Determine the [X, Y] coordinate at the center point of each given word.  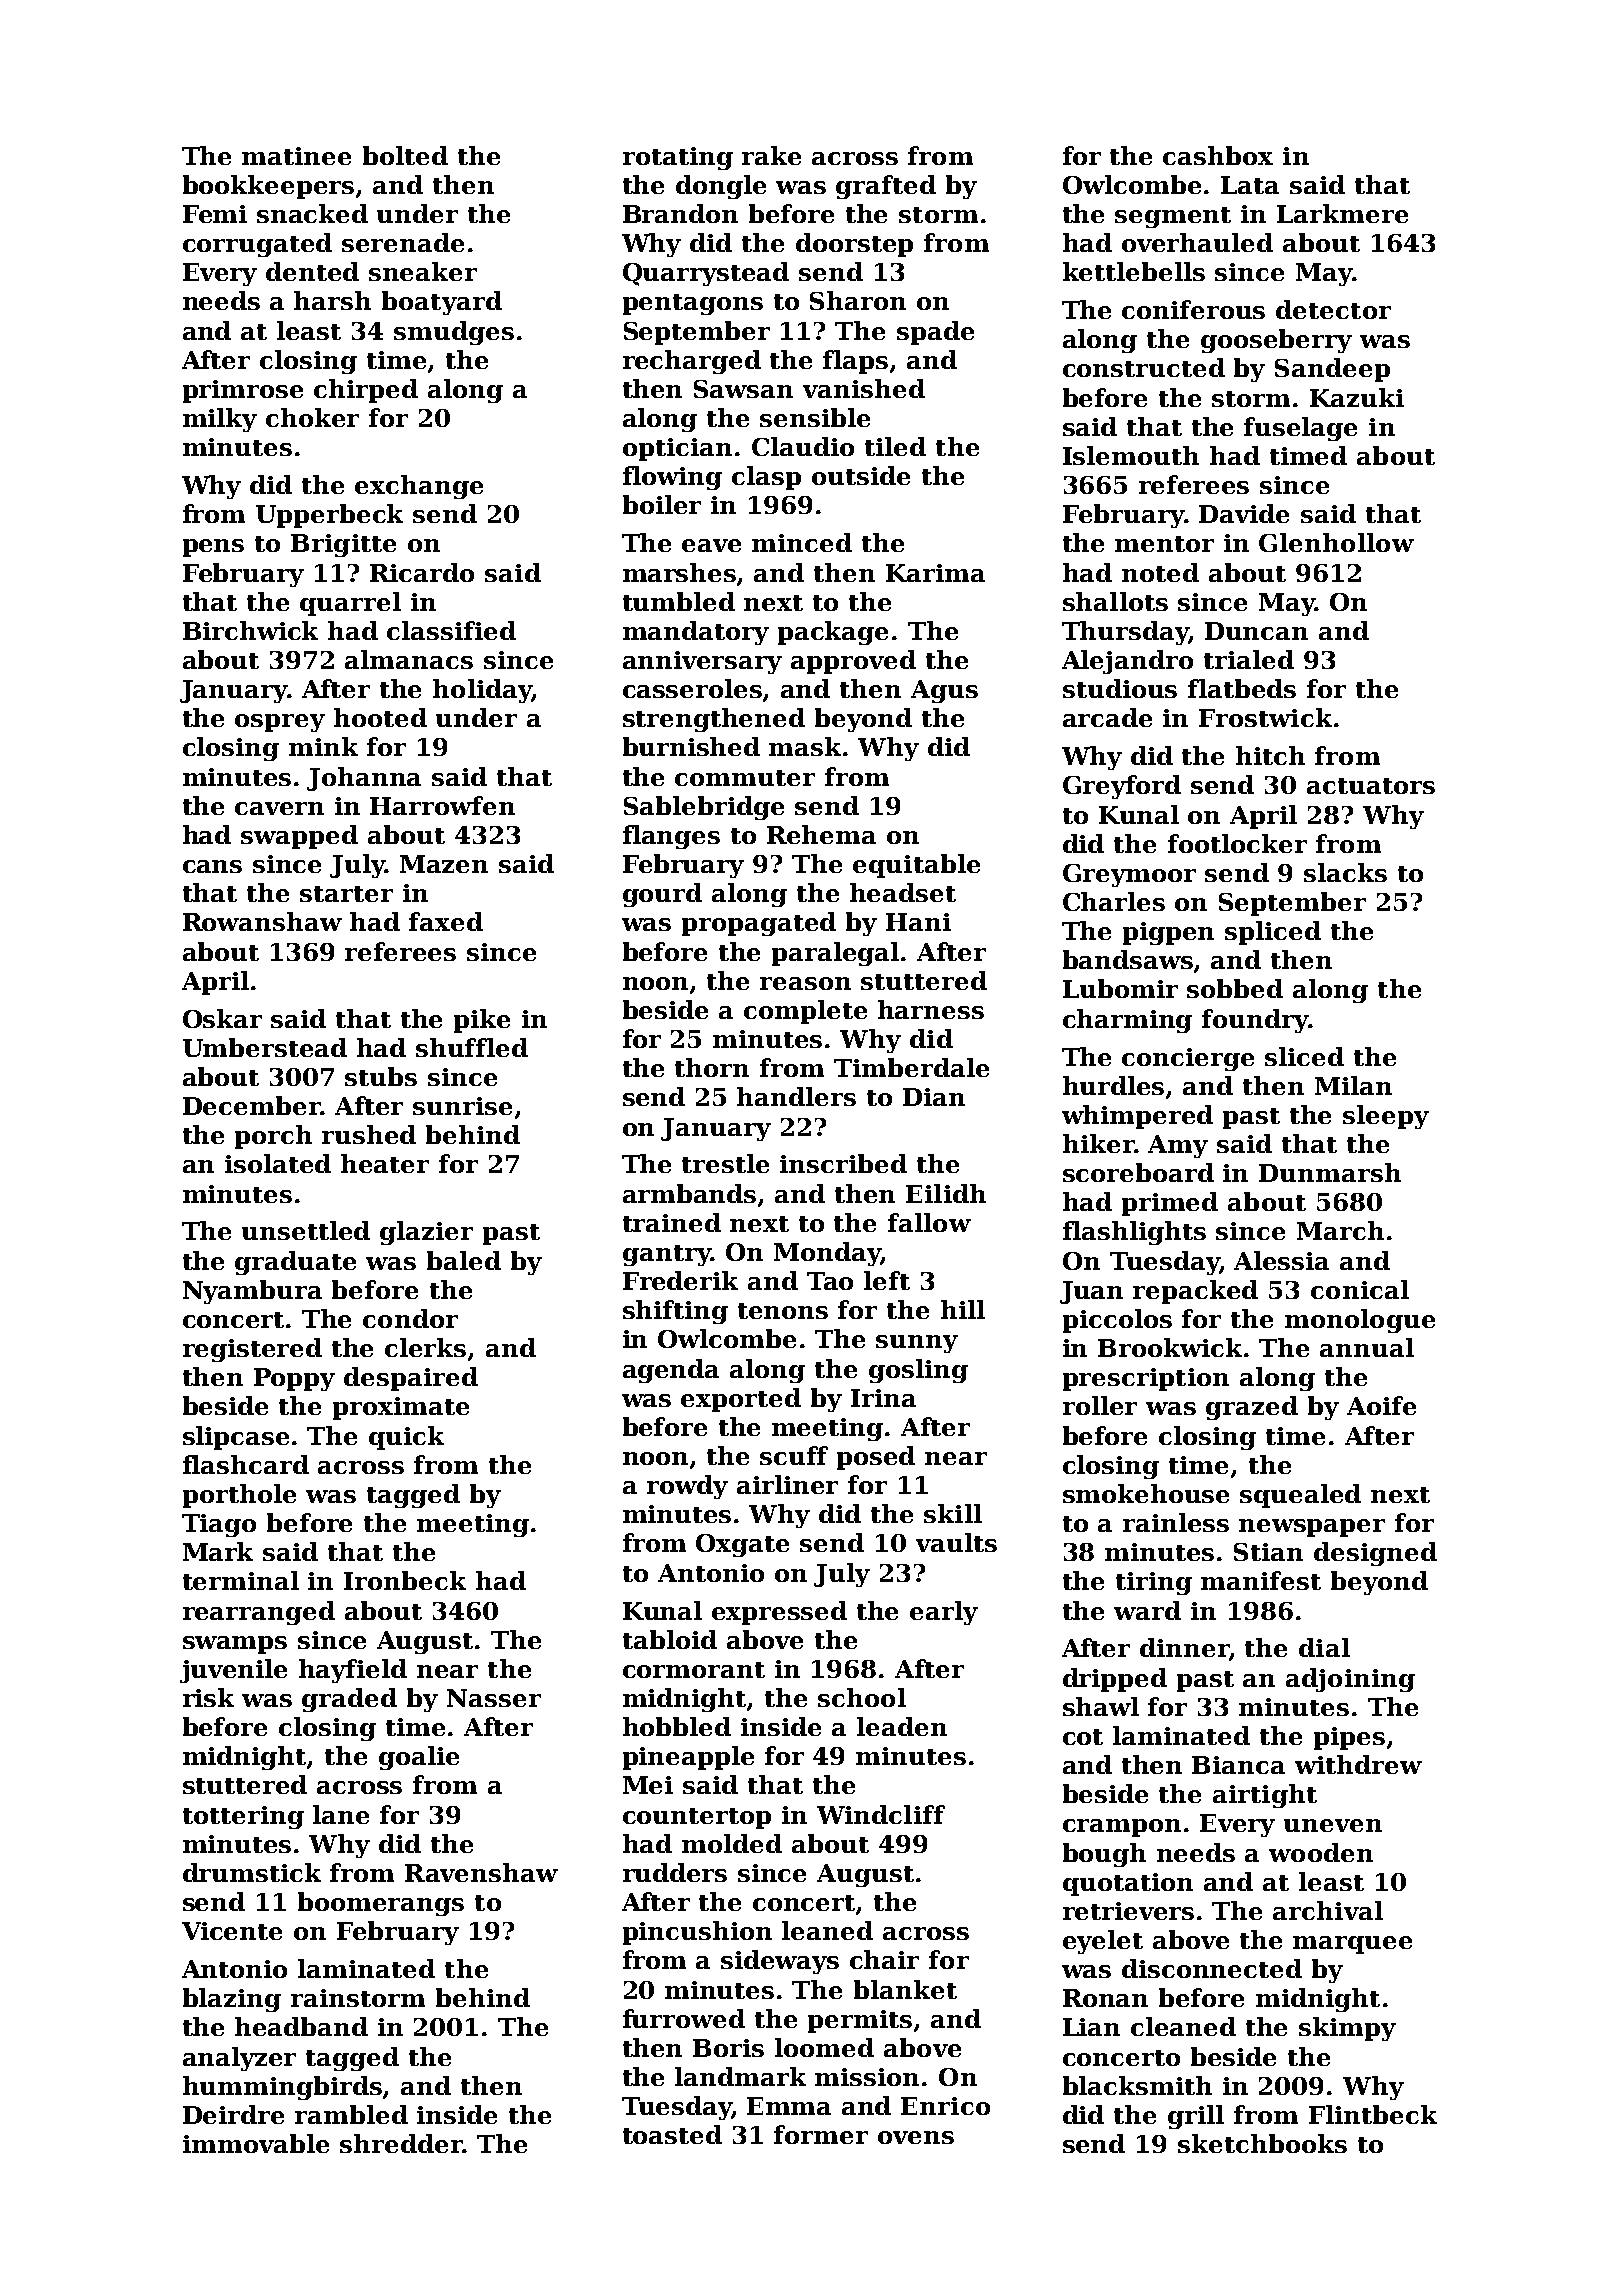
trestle [725, 1163]
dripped [1115, 1680]
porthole [239, 1496]
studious [1120, 688]
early [944, 1613]
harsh [332, 300]
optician [677, 449]
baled [464, 1260]
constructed [1144, 367]
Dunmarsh [1330, 1172]
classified [451, 630]
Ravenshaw [481, 1872]
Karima [935, 573]
